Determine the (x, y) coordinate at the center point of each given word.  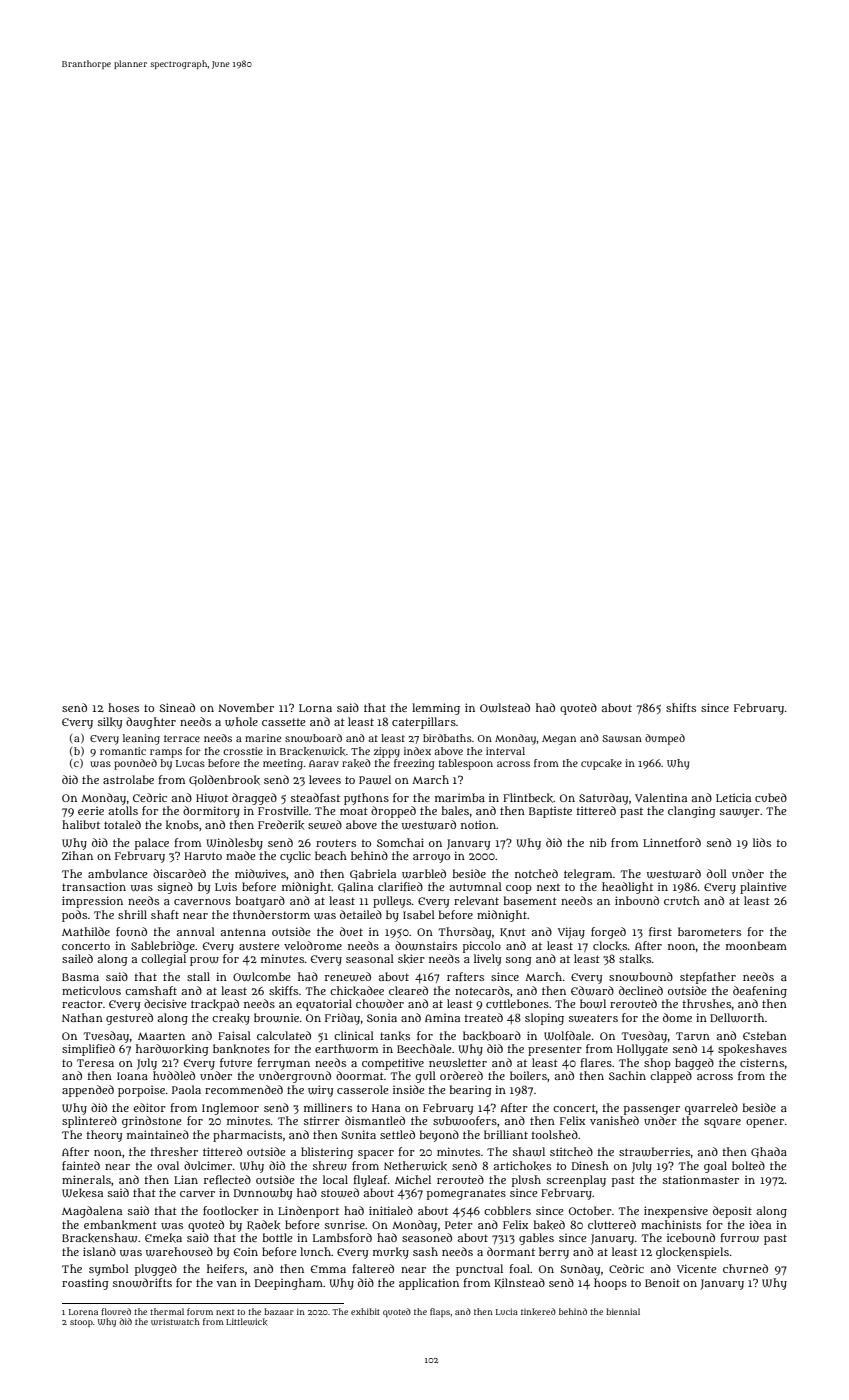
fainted (81, 1165)
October (590, 1210)
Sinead (177, 707)
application (429, 1284)
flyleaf (370, 1181)
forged (608, 933)
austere (259, 946)
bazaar (279, 1311)
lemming (436, 709)
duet (351, 931)
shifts (681, 707)
